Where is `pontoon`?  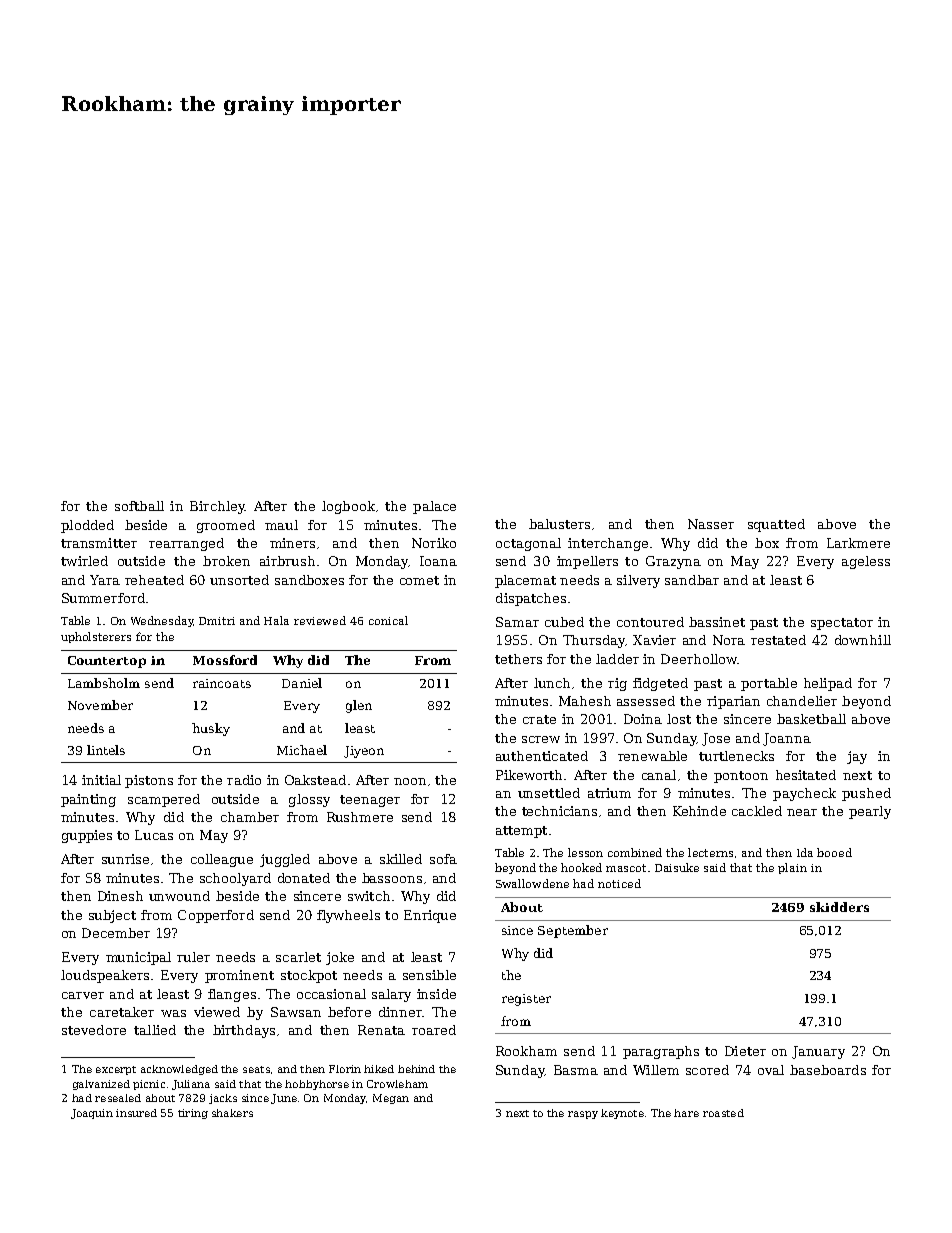
pontoon is located at coordinates (741, 777).
